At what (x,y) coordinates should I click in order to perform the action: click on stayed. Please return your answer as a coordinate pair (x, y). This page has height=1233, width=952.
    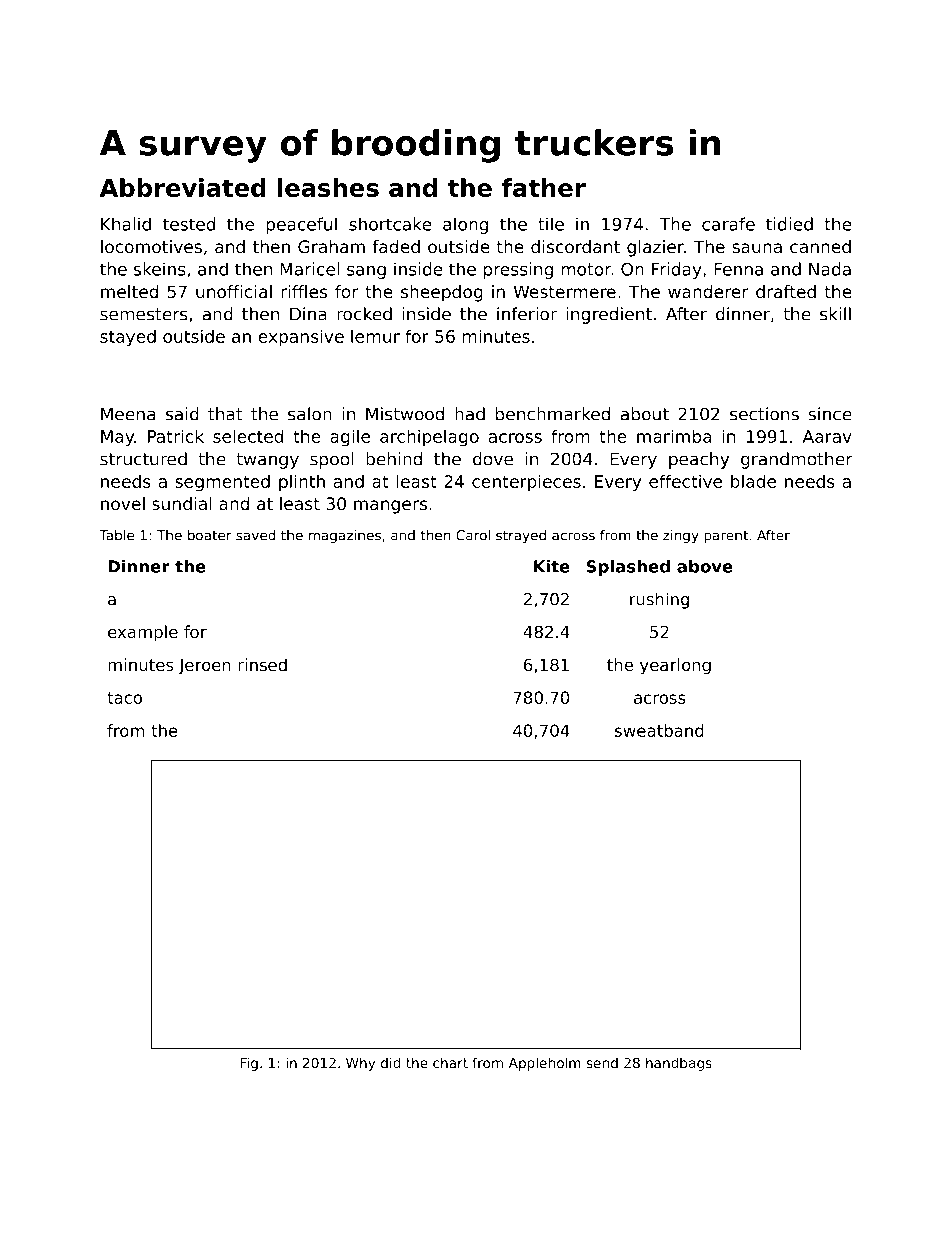
    Looking at the image, I should click on (128, 338).
